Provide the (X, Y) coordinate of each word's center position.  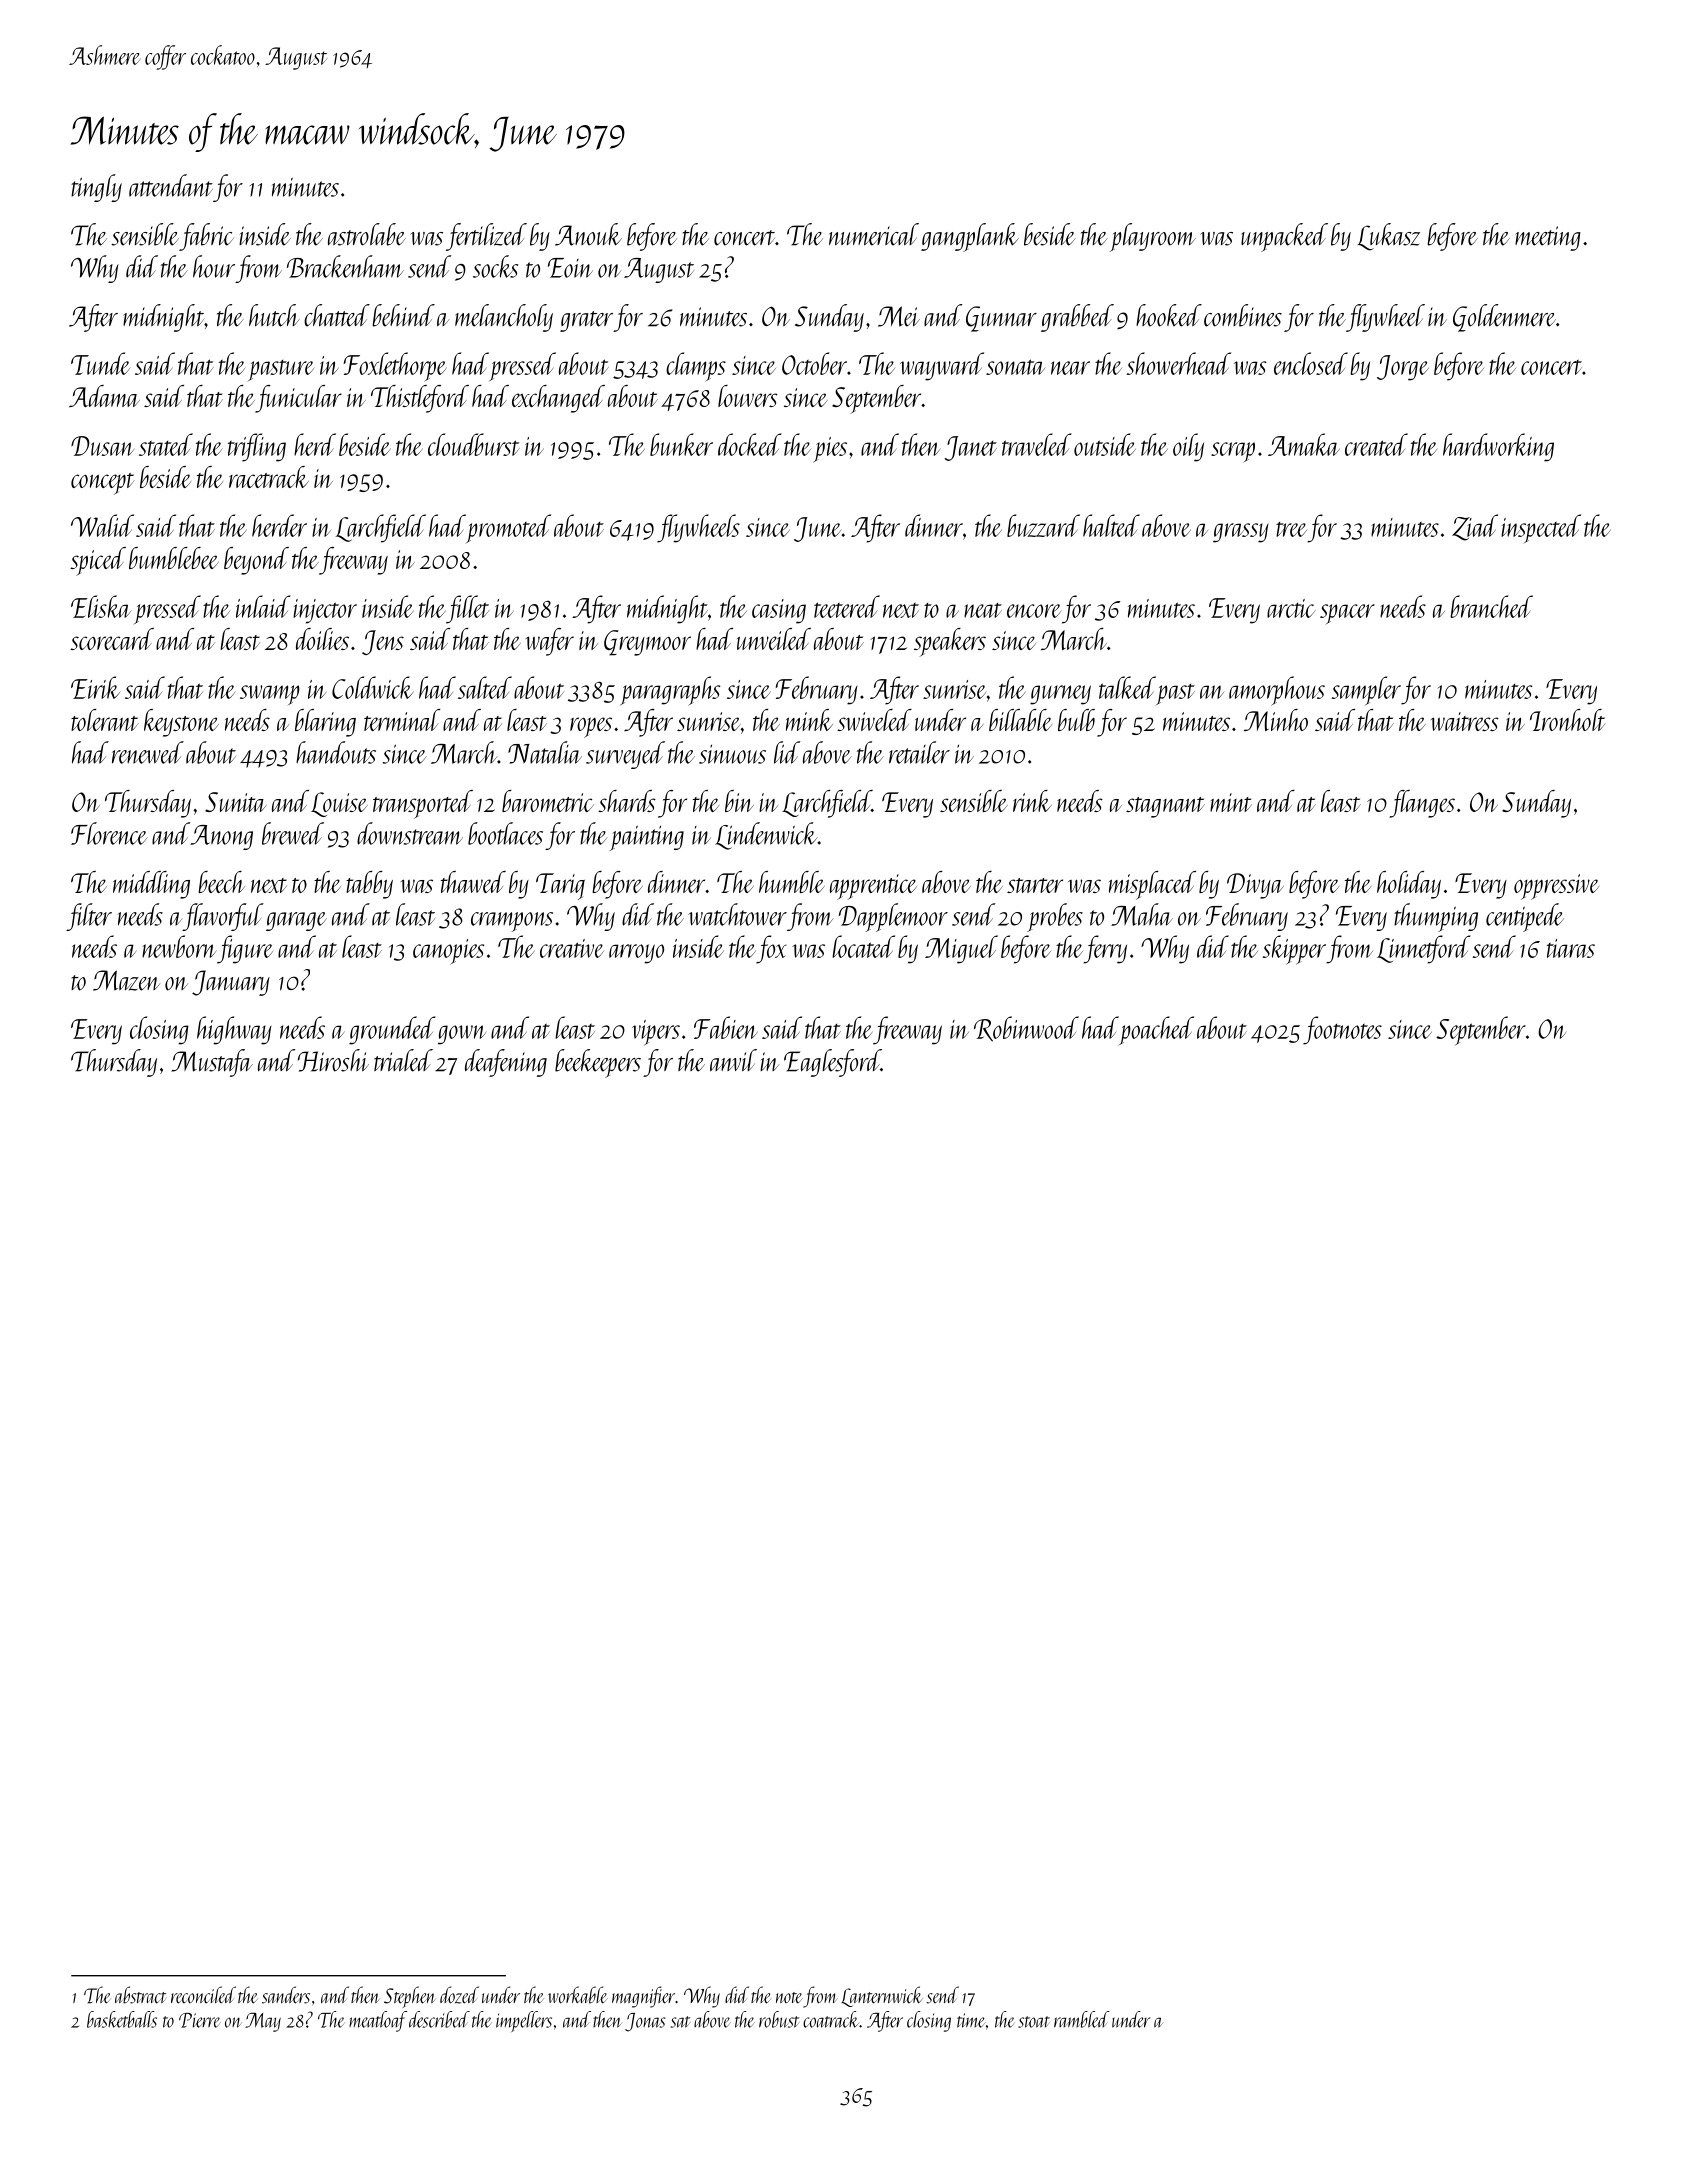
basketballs (122, 2019)
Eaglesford (832, 1063)
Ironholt (1568, 720)
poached (1156, 1030)
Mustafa (212, 1063)
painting (647, 838)
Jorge (1403, 368)
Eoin (570, 268)
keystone (181, 723)
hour (214, 266)
